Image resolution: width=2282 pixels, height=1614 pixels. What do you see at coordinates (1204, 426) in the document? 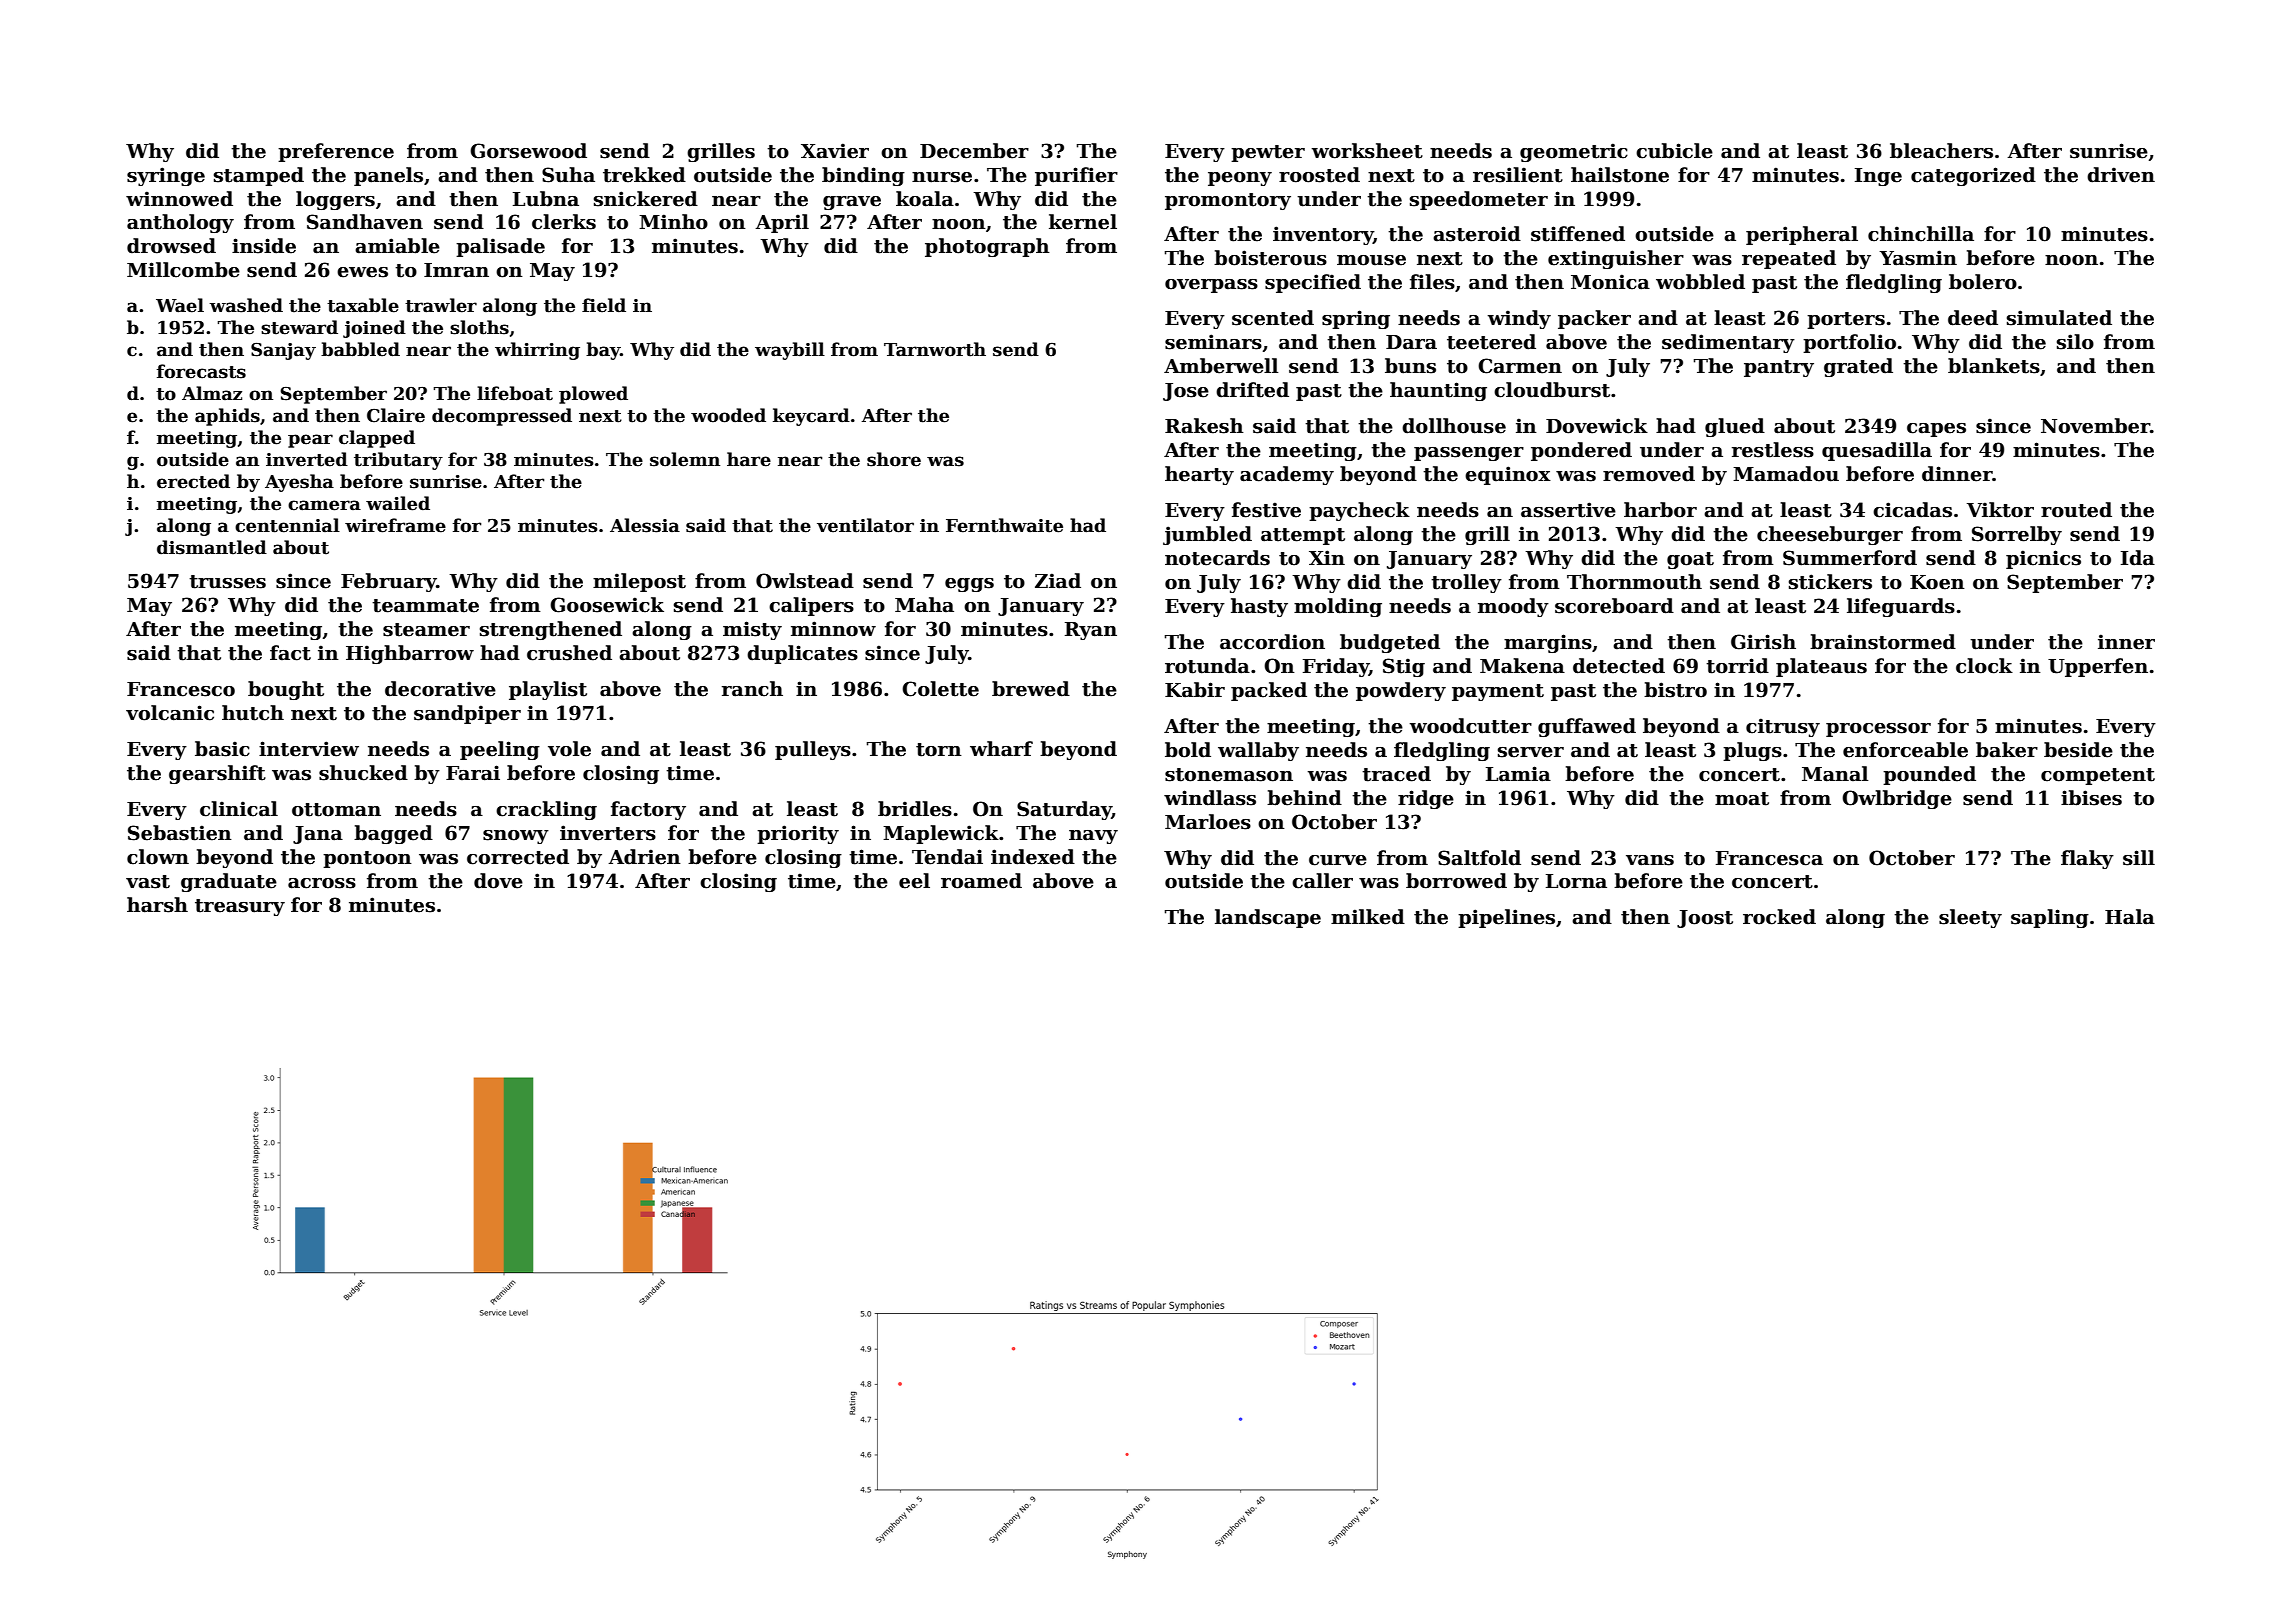
I see `Rakesh` at bounding box center [1204, 426].
